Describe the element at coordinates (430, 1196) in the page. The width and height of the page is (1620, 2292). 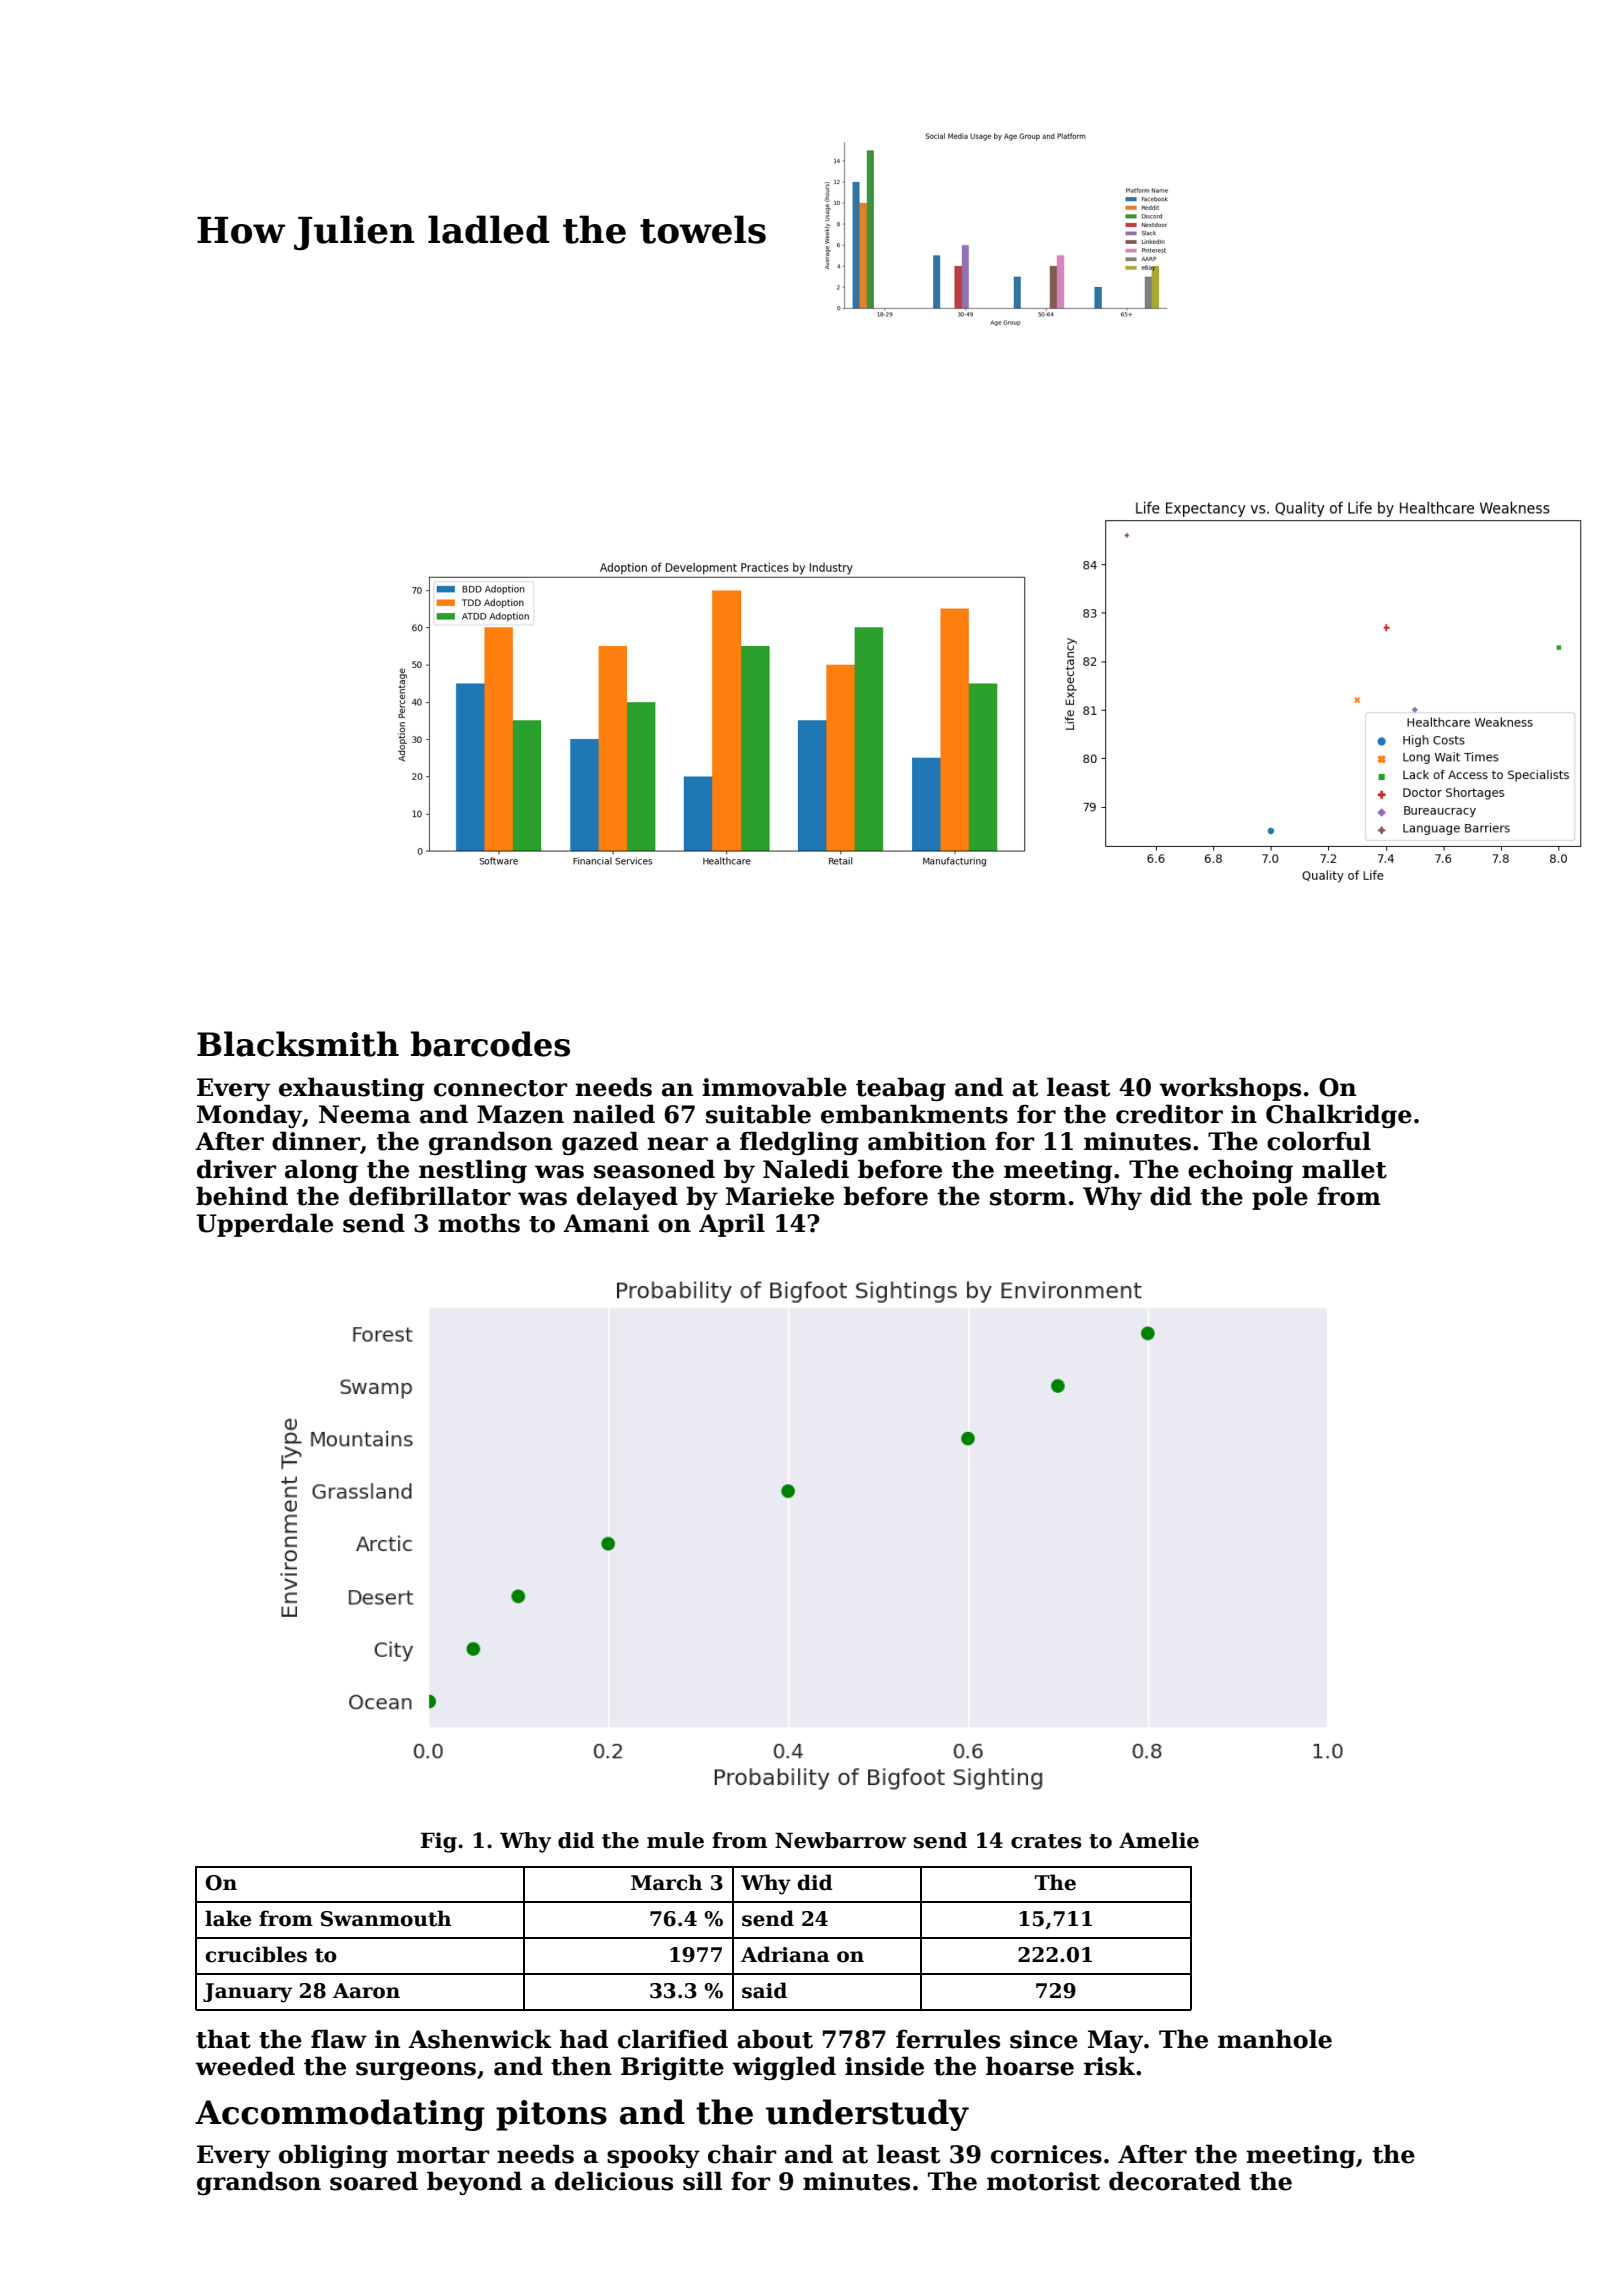
I see `defibrillator` at that location.
